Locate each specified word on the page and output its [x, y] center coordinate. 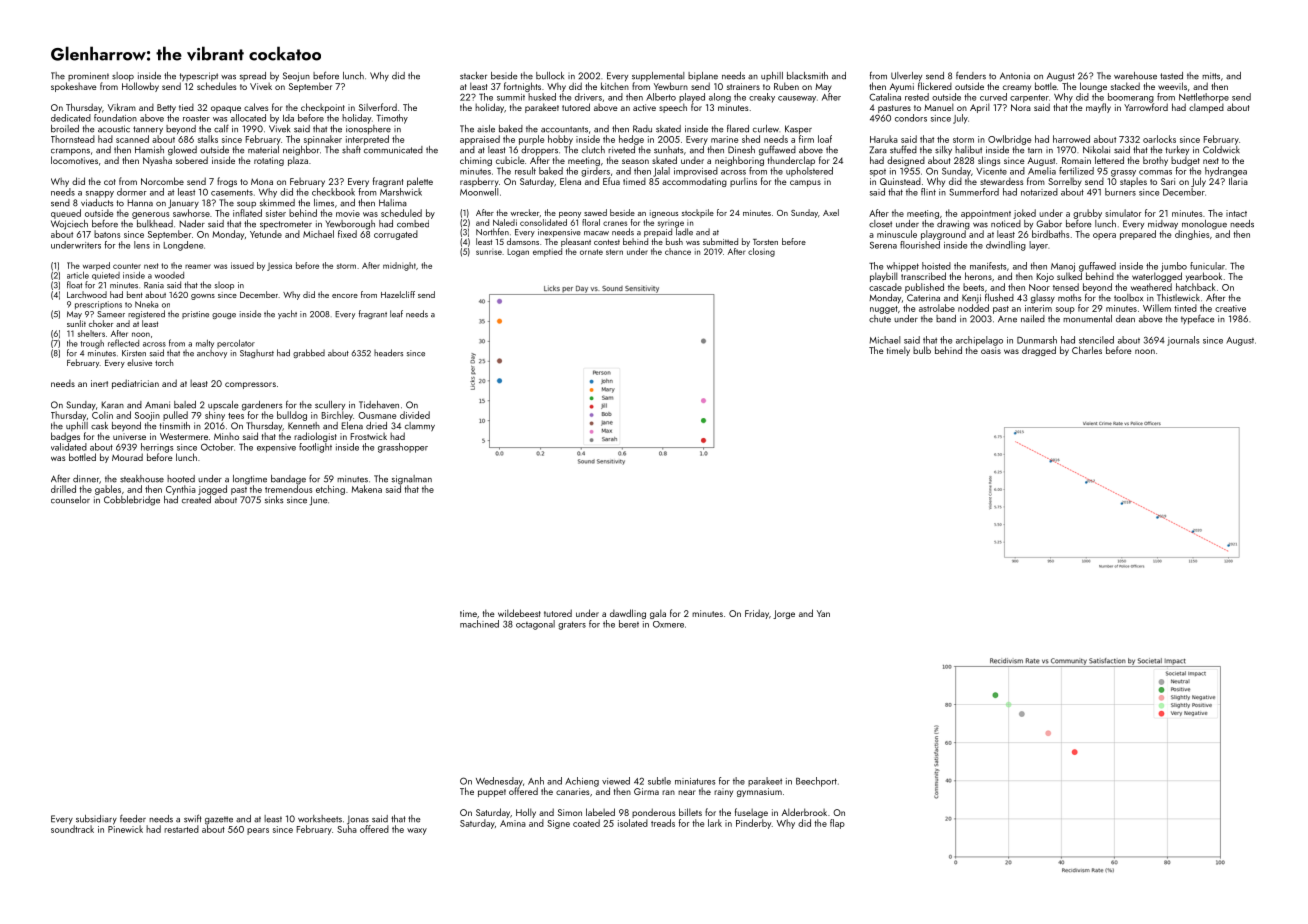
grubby [1087, 214]
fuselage [751, 813]
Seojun [296, 77]
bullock [550, 76]
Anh [536, 781]
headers [388, 353]
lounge [1093, 87]
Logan [518, 253]
